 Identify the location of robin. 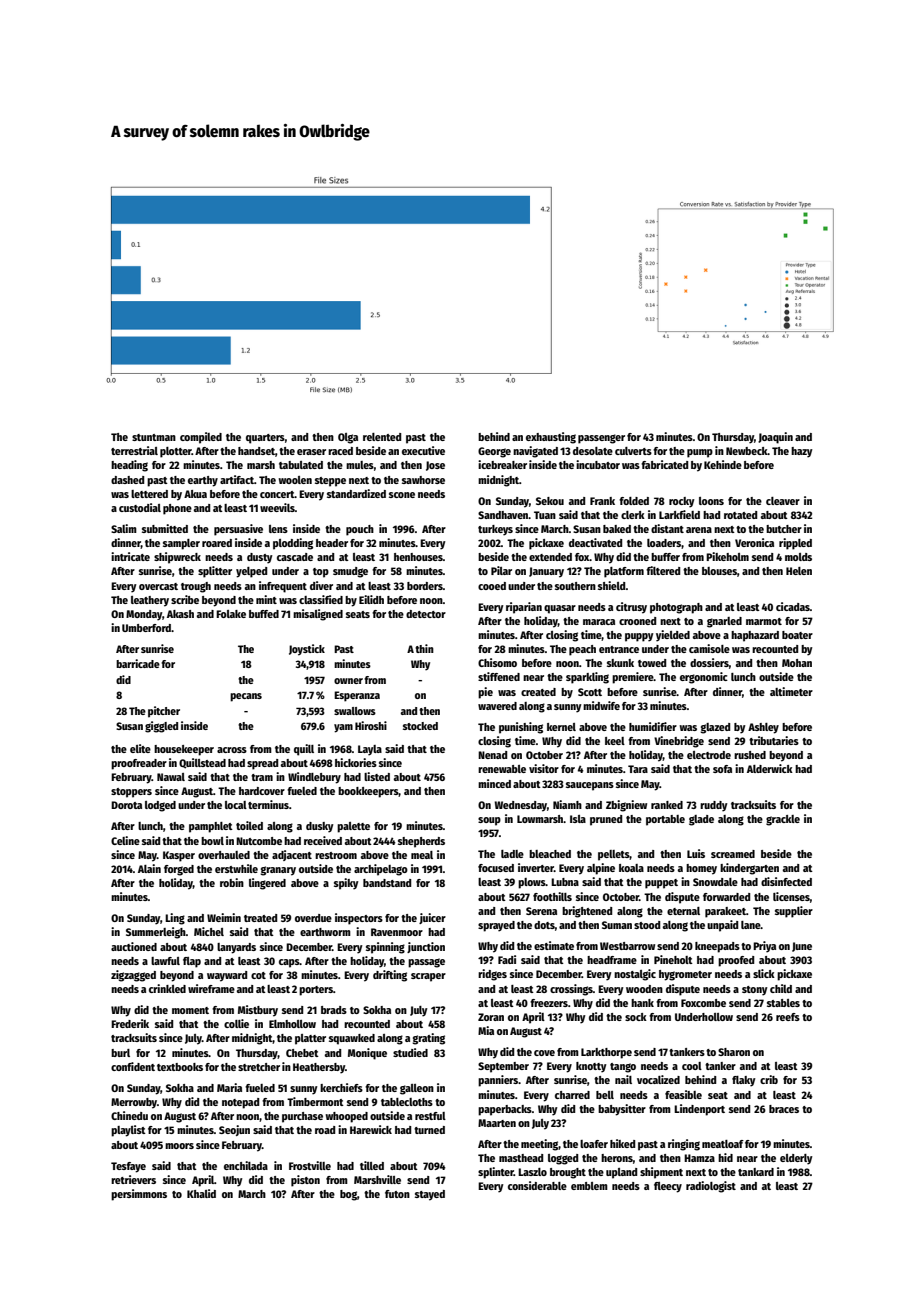
(232, 882).
